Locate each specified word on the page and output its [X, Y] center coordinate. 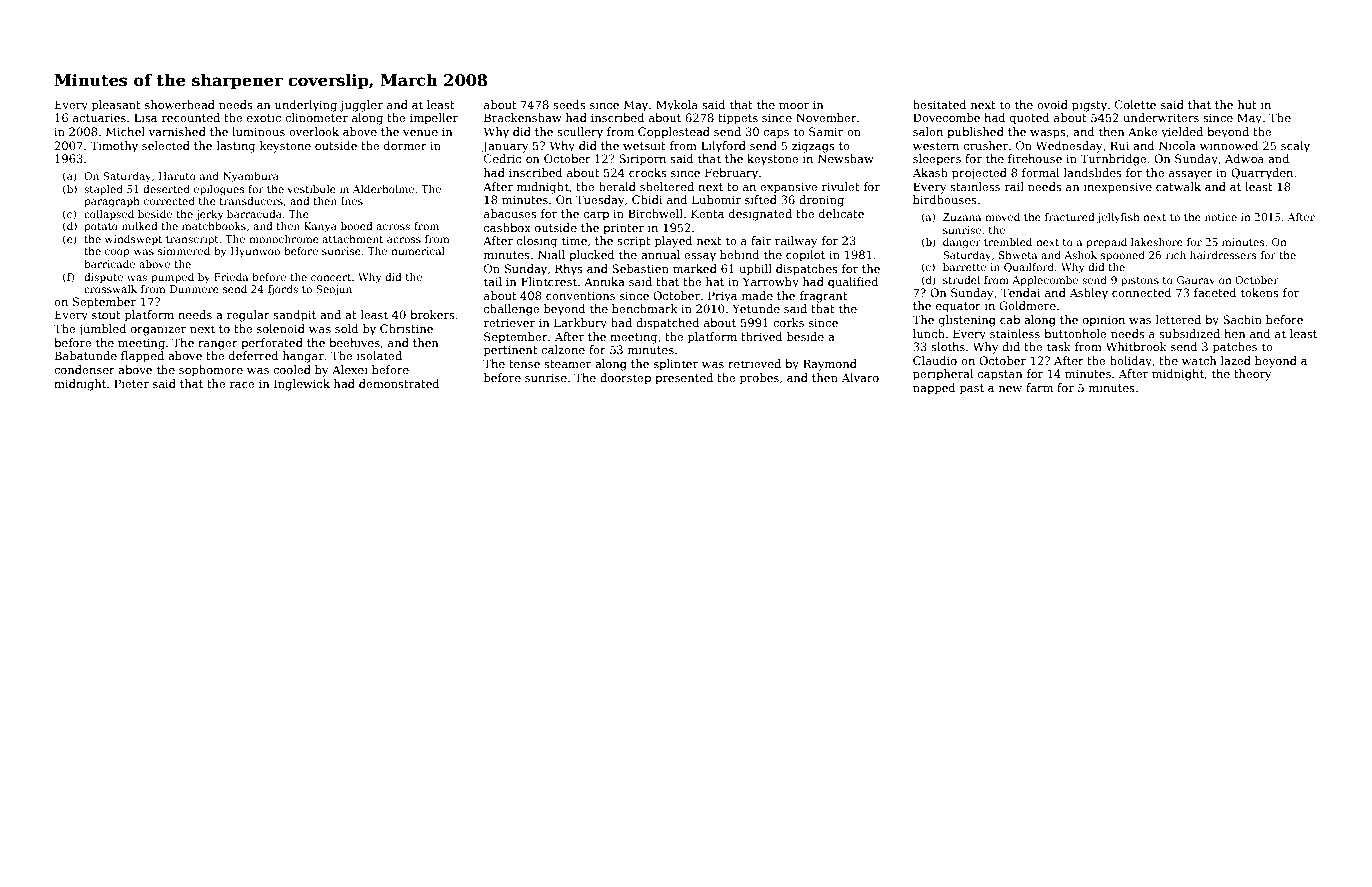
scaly [1295, 147]
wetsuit [644, 146]
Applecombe [1045, 281]
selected [166, 145]
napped [934, 389]
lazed [1236, 360]
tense [524, 364]
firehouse [1035, 158]
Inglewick [302, 385]
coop [117, 253]
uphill [755, 270]
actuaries [99, 117]
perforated [272, 344]
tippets [738, 119]
